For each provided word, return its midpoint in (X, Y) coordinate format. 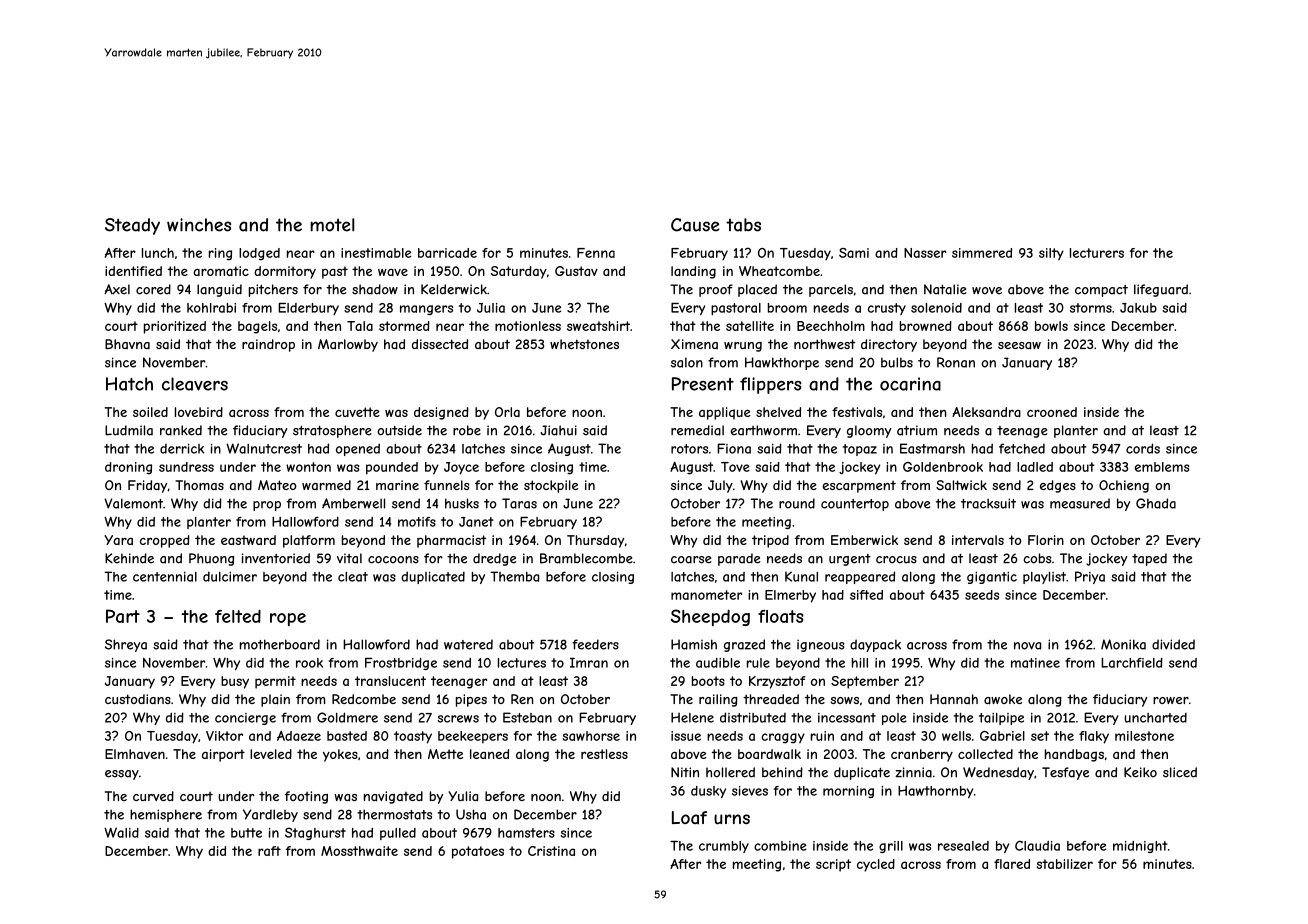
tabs (743, 225)
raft (269, 851)
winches (199, 225)
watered (468, 644)
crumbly (724, 847)
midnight (1140, 847)
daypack (875, 645)
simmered (982, 253)
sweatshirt (598, 326)
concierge (245, 719)
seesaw (1019, 346)
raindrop (268, 345)
